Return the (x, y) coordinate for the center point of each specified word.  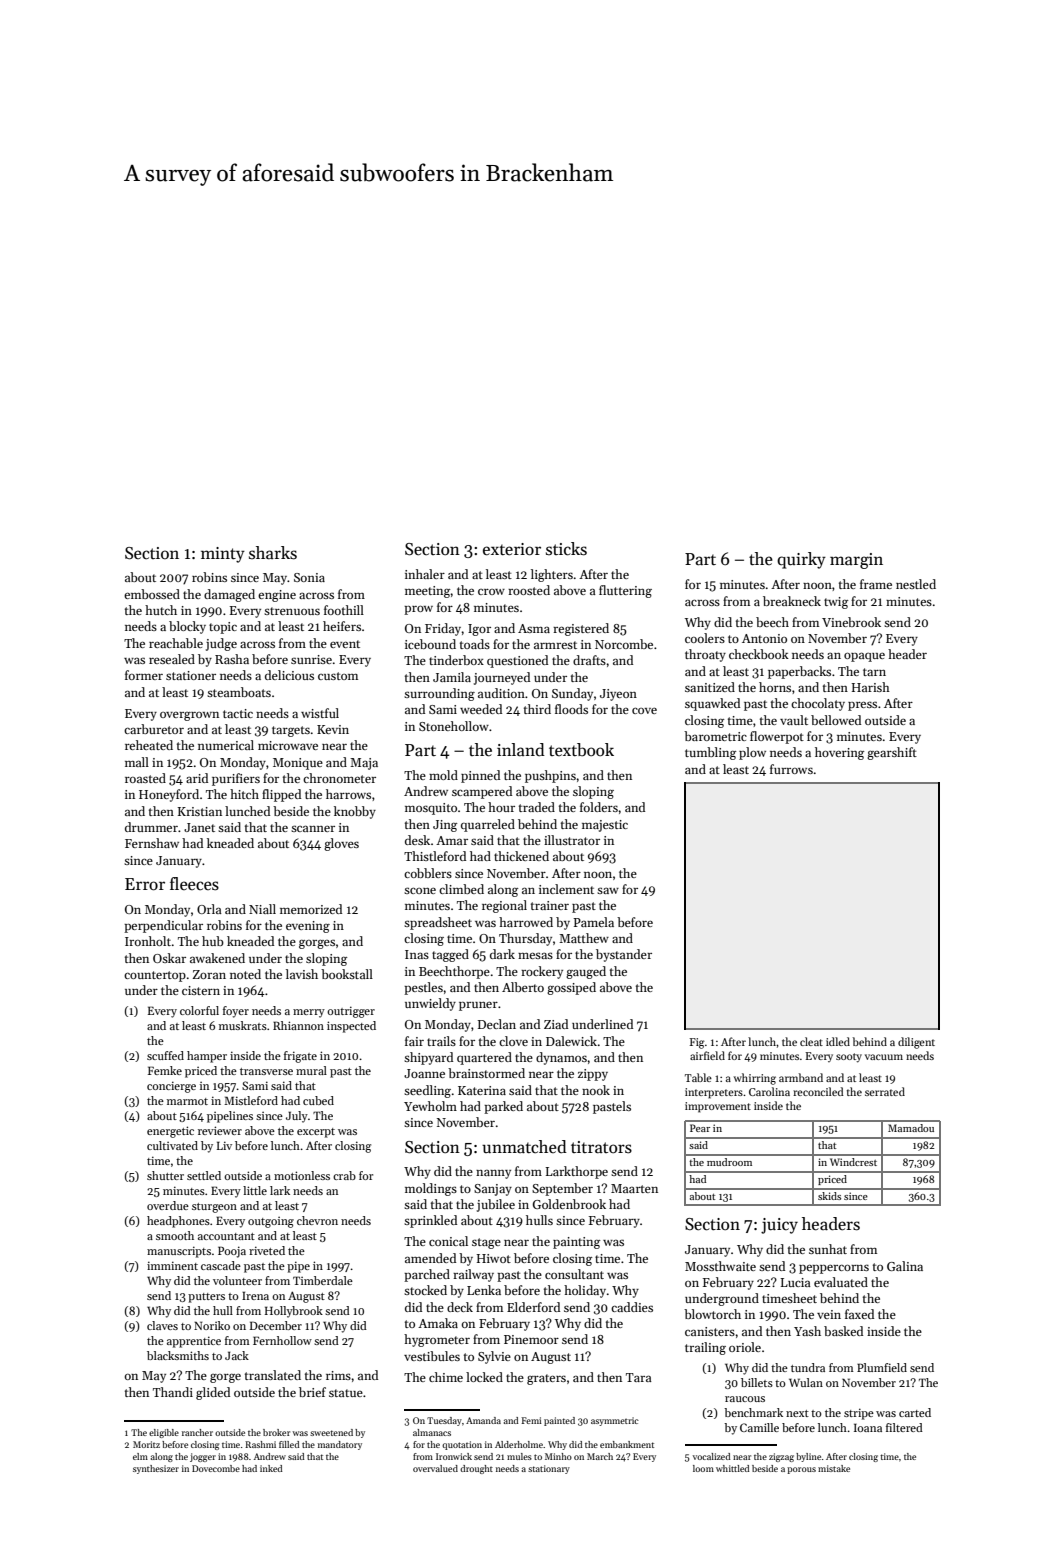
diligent (916, 1043)
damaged (229, 595)
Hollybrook (294, 1312)
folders (599, 807)
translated (273, 1375)
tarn (874, 672)
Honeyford (169, 795)
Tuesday (444, 1421)
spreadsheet (438, 923)
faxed (859, 1314)
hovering (839, 753)
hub (213, 941)
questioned (517, 661)
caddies (632, 1307)
